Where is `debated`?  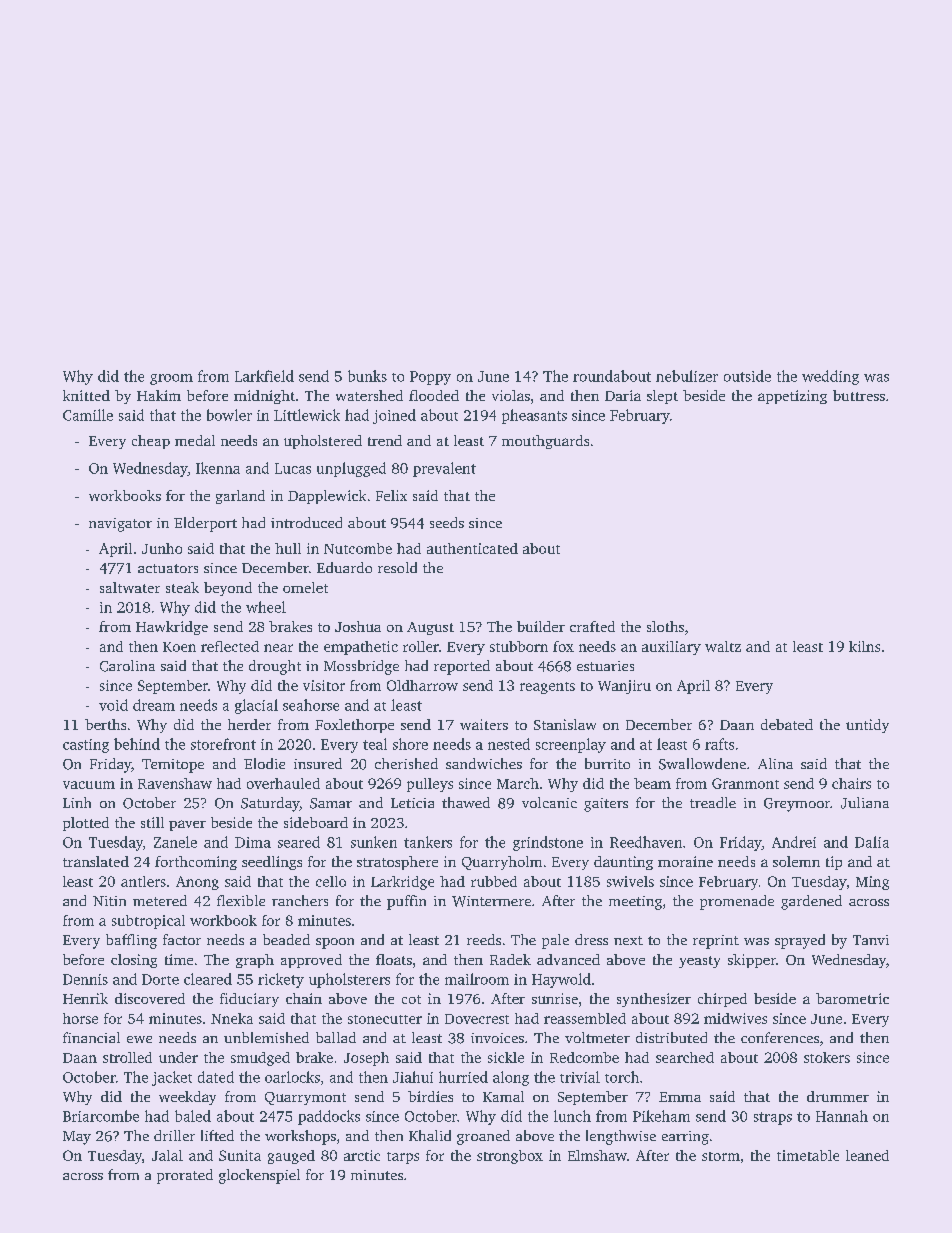 debated is located at coordinates (787, 724).
